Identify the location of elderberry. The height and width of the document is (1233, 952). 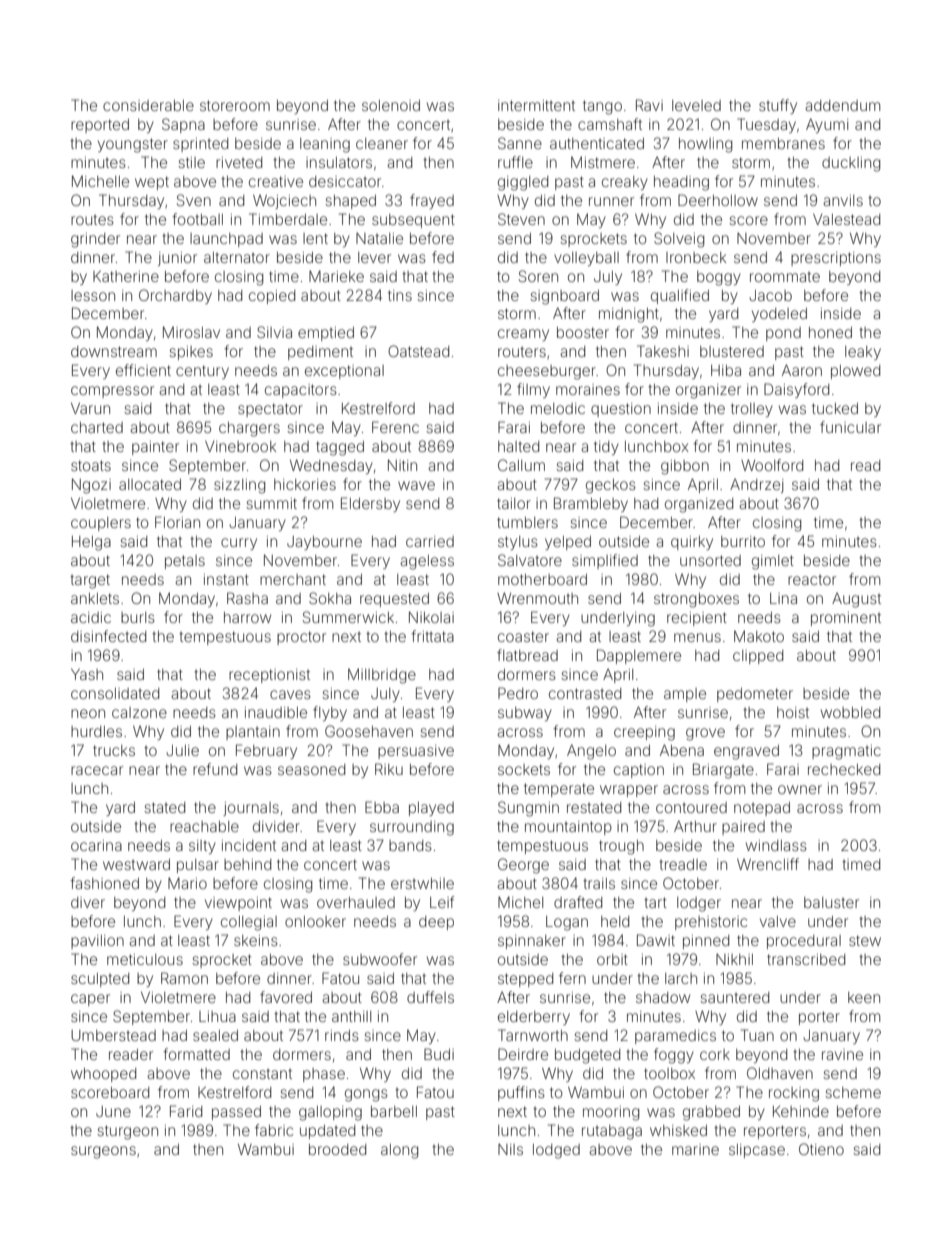
(534, 1018).
